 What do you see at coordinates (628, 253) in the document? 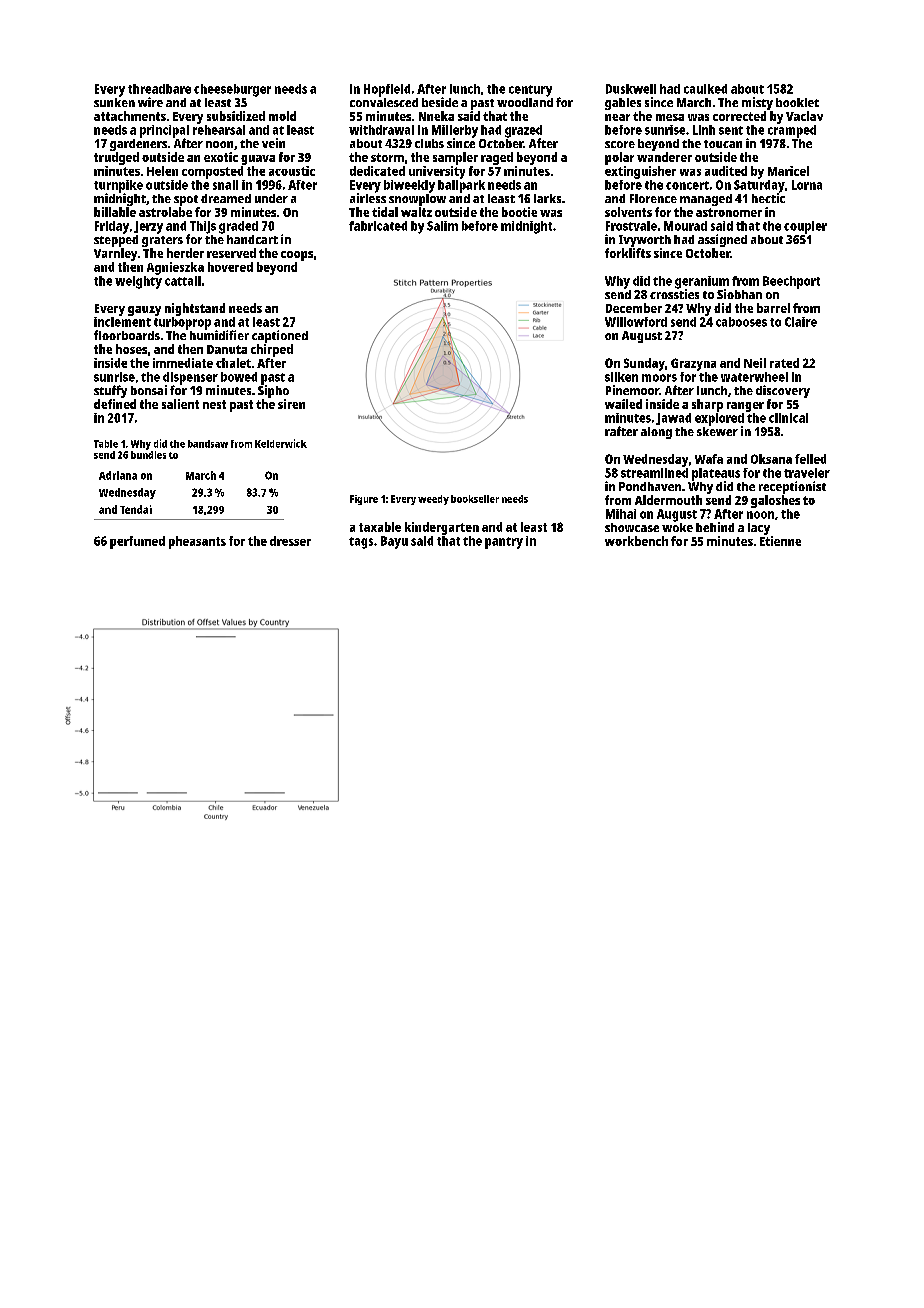
I see `forklifts` at bounding box center [628, 253].
